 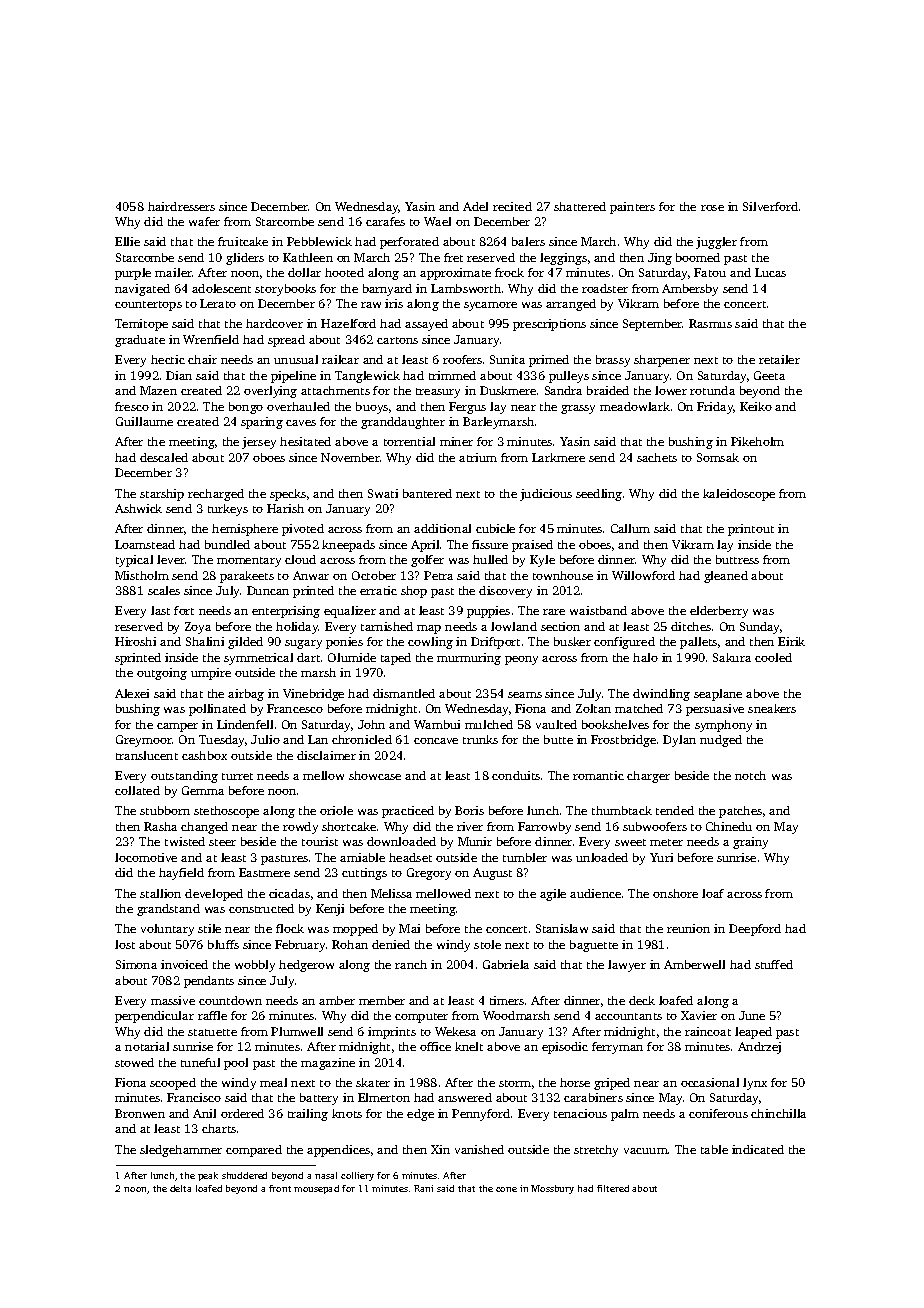 What do you see at coordinates (158, 390) in the screenshot?
I see `Mazen` at bounding box center [158, 390].
